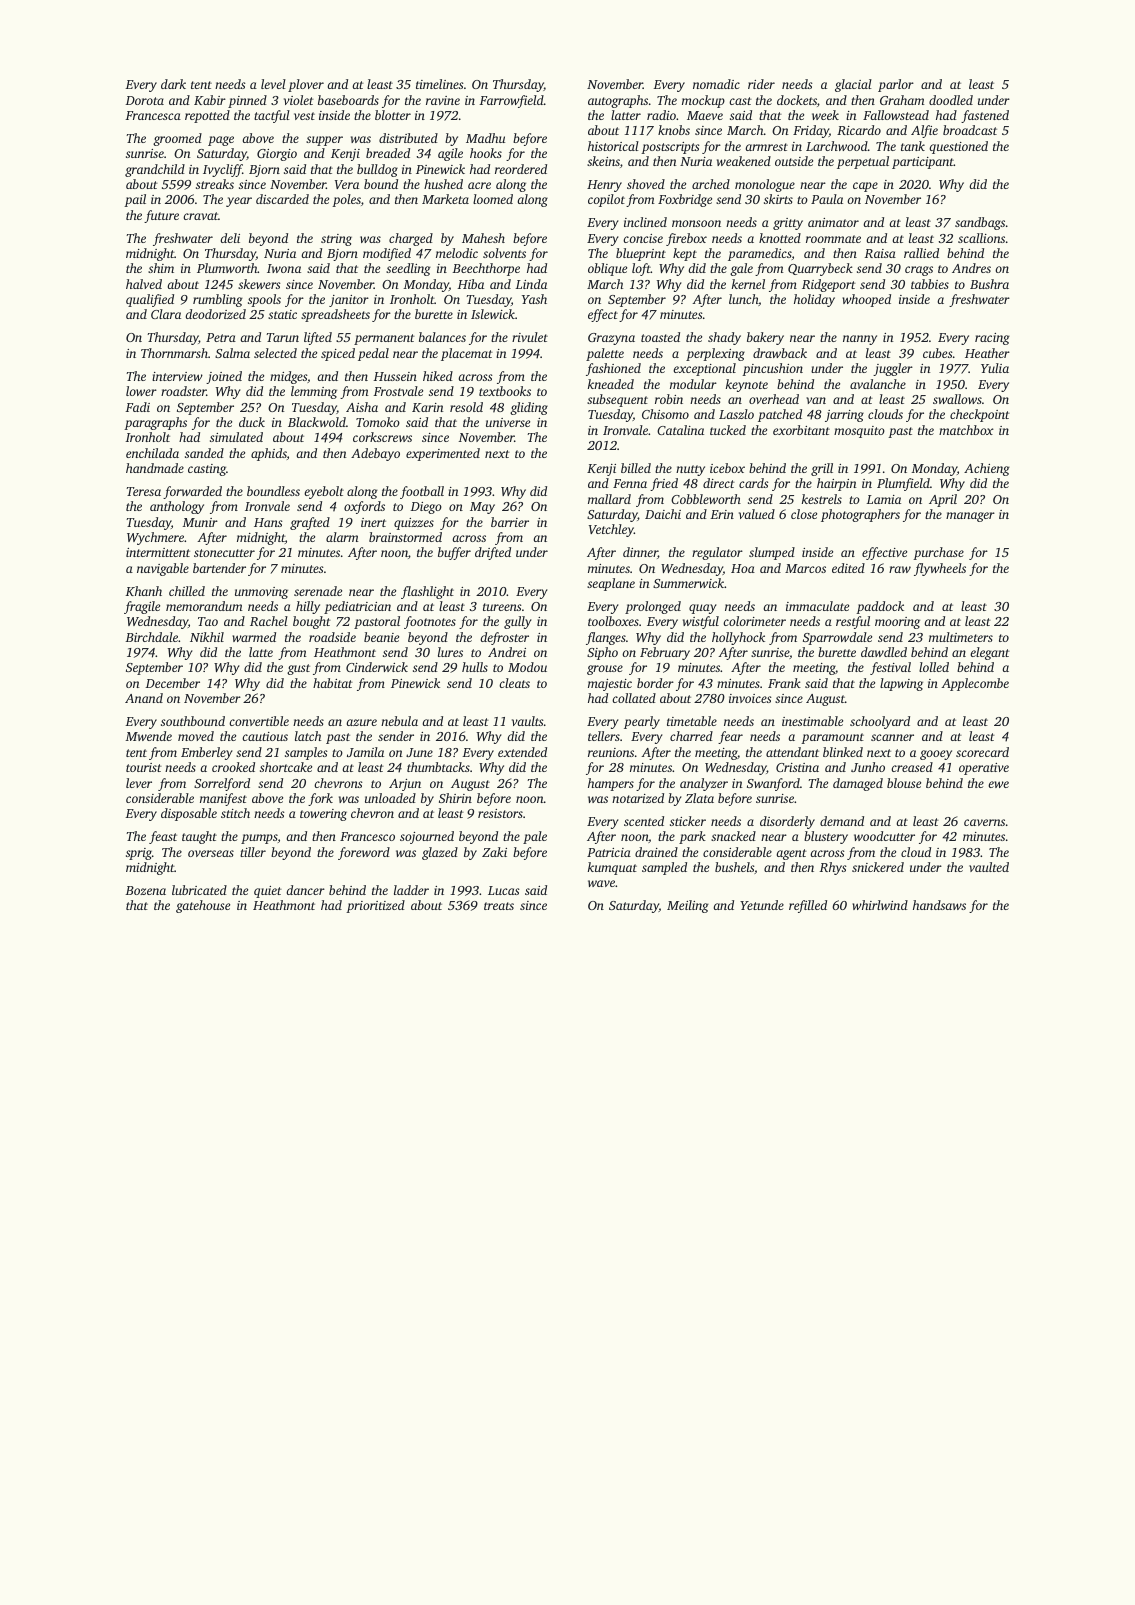 The width and height of the screenshot is (1135, 1605). I want to click on Farrowfield, so click(511, 101).
